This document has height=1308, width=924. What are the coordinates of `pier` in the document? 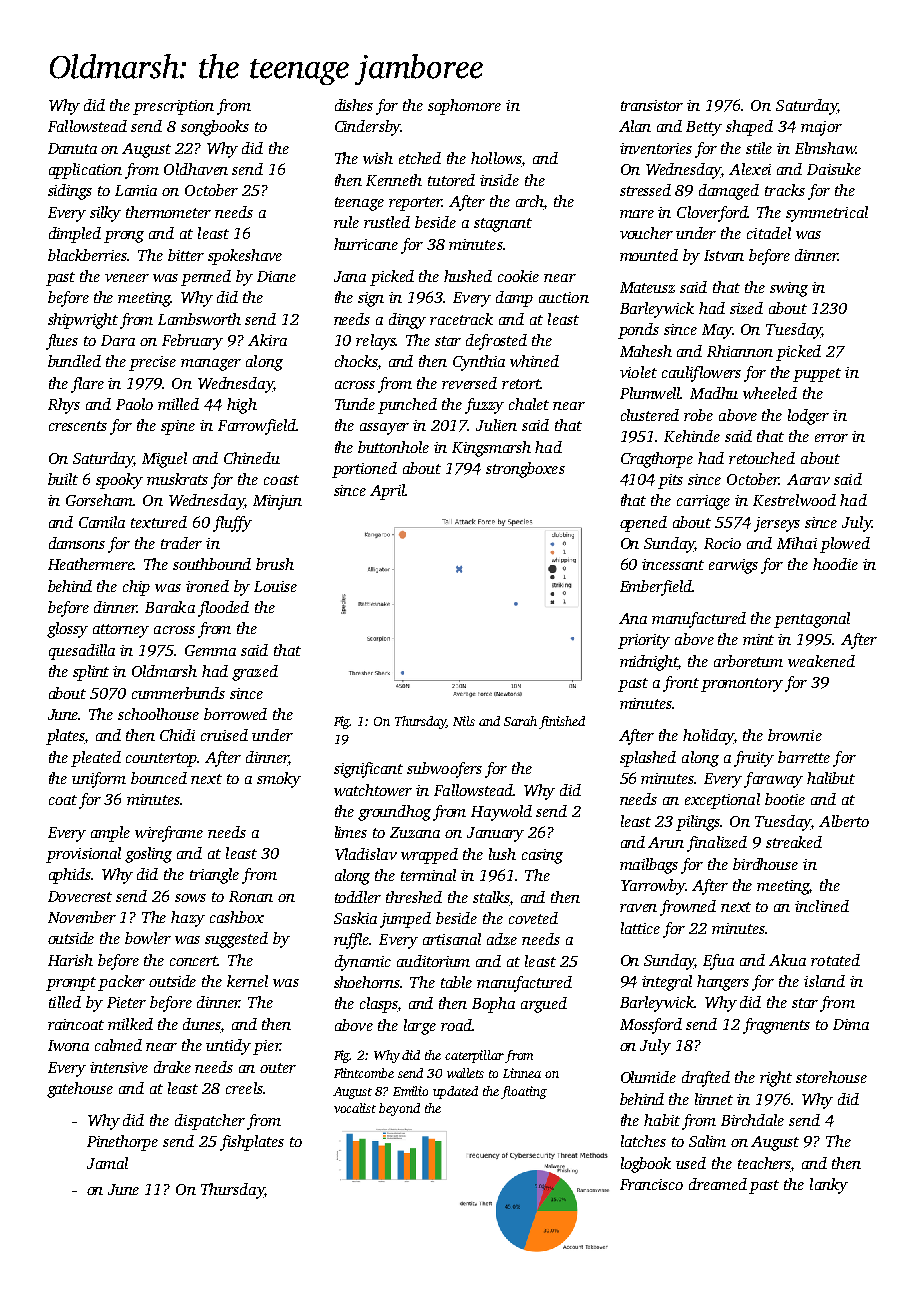 It's located at (267, 1047).
